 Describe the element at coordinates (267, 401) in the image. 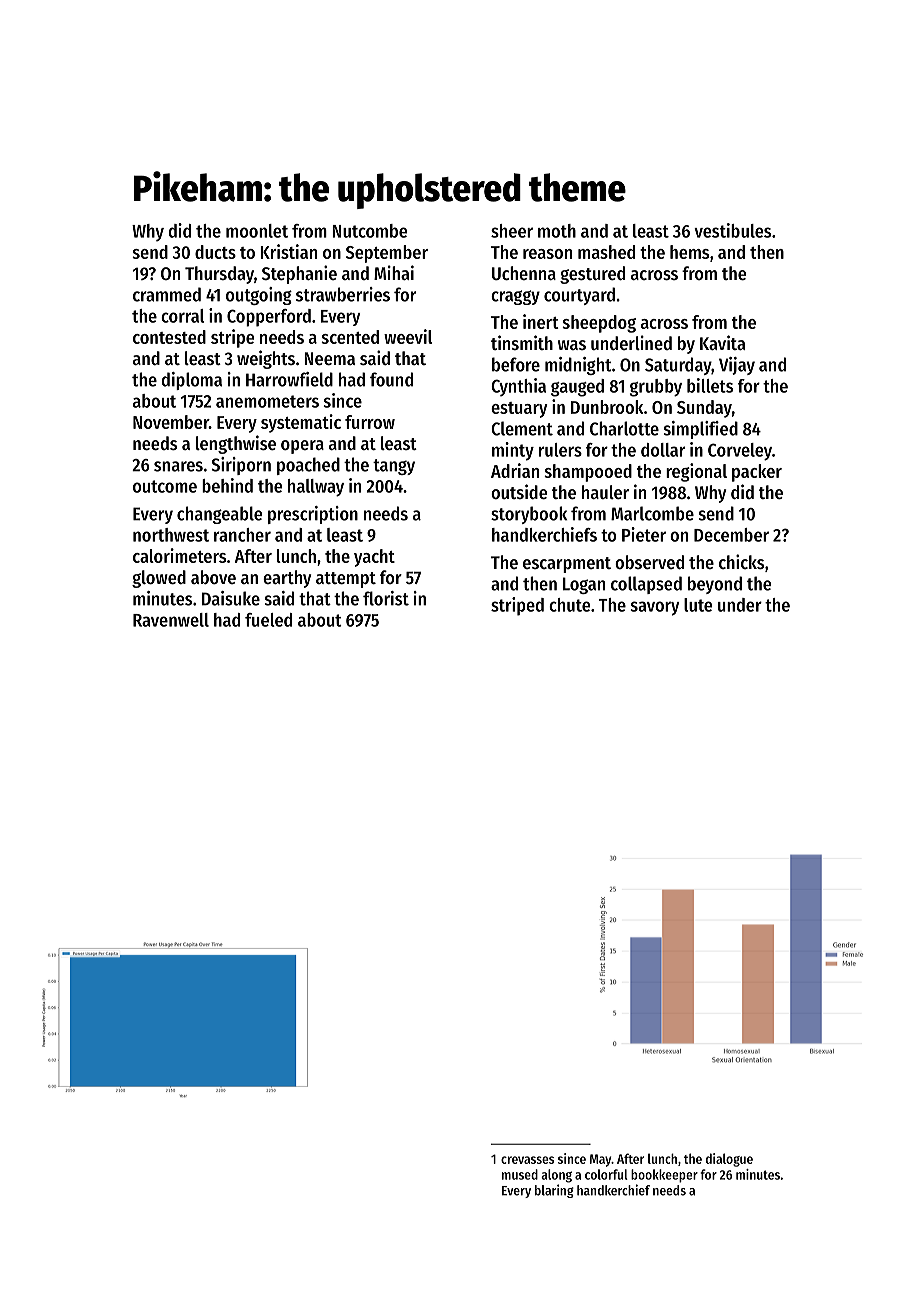

I see `anemometers` at that location.
